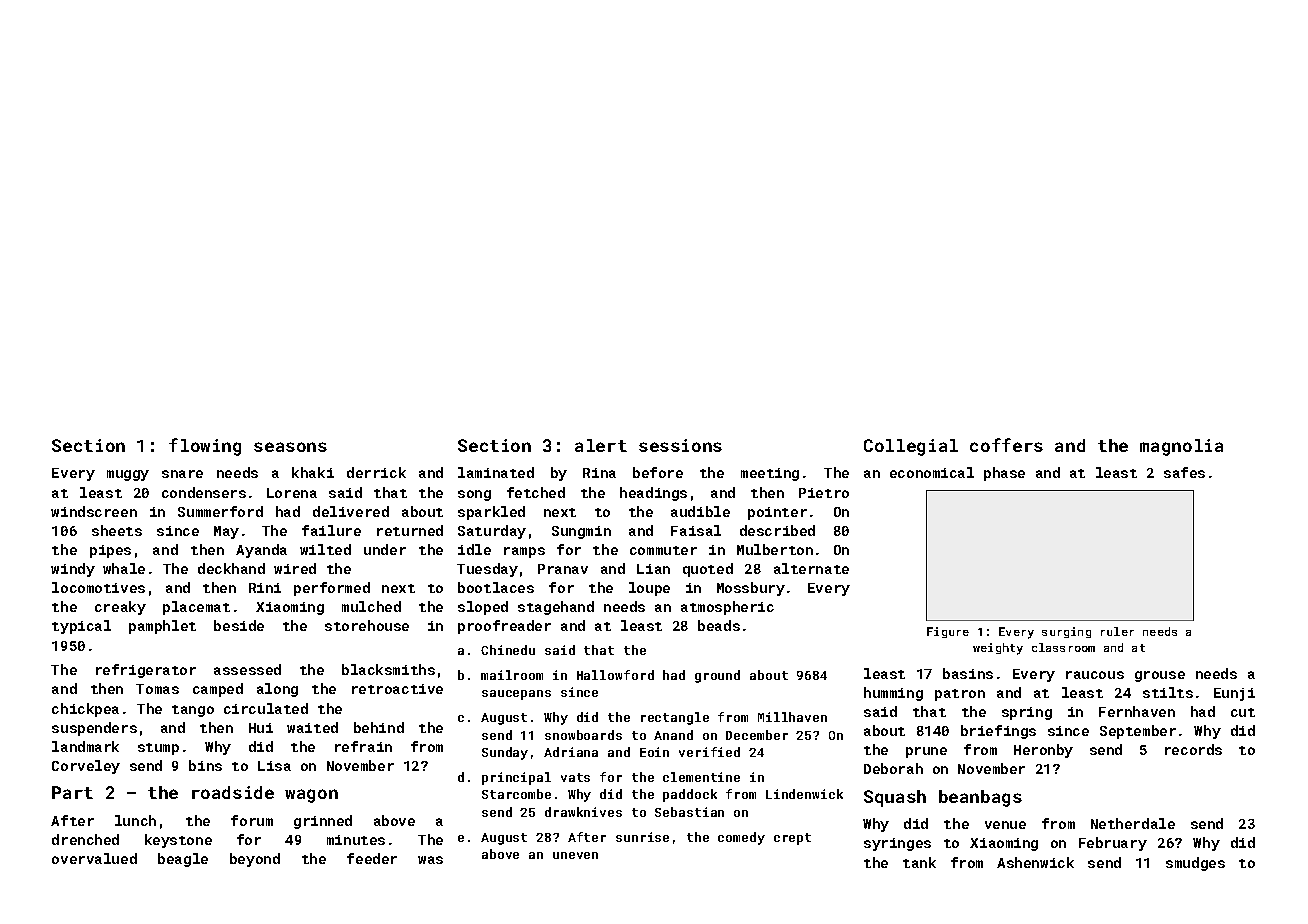 This screenshot has width=1308, height=924. I want to click on classroom, so click(1063, 647).
